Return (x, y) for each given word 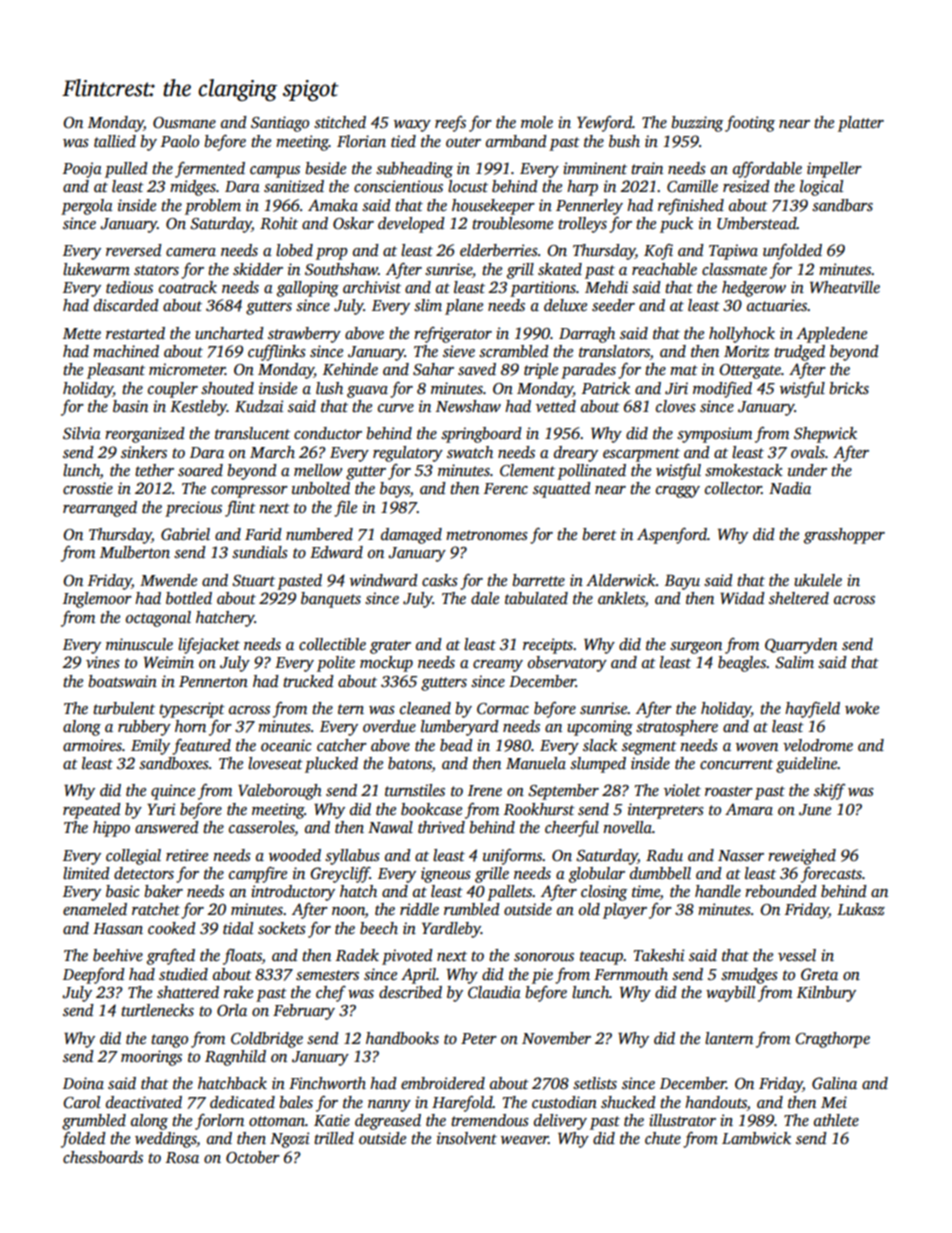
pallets (510, 893)
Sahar (433, 369)
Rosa (182, 1157)
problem (213, 207)
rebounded (781, 891)
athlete (836, 1120)
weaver (524, 1140)
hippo (111, 829)
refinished (691, 207)
